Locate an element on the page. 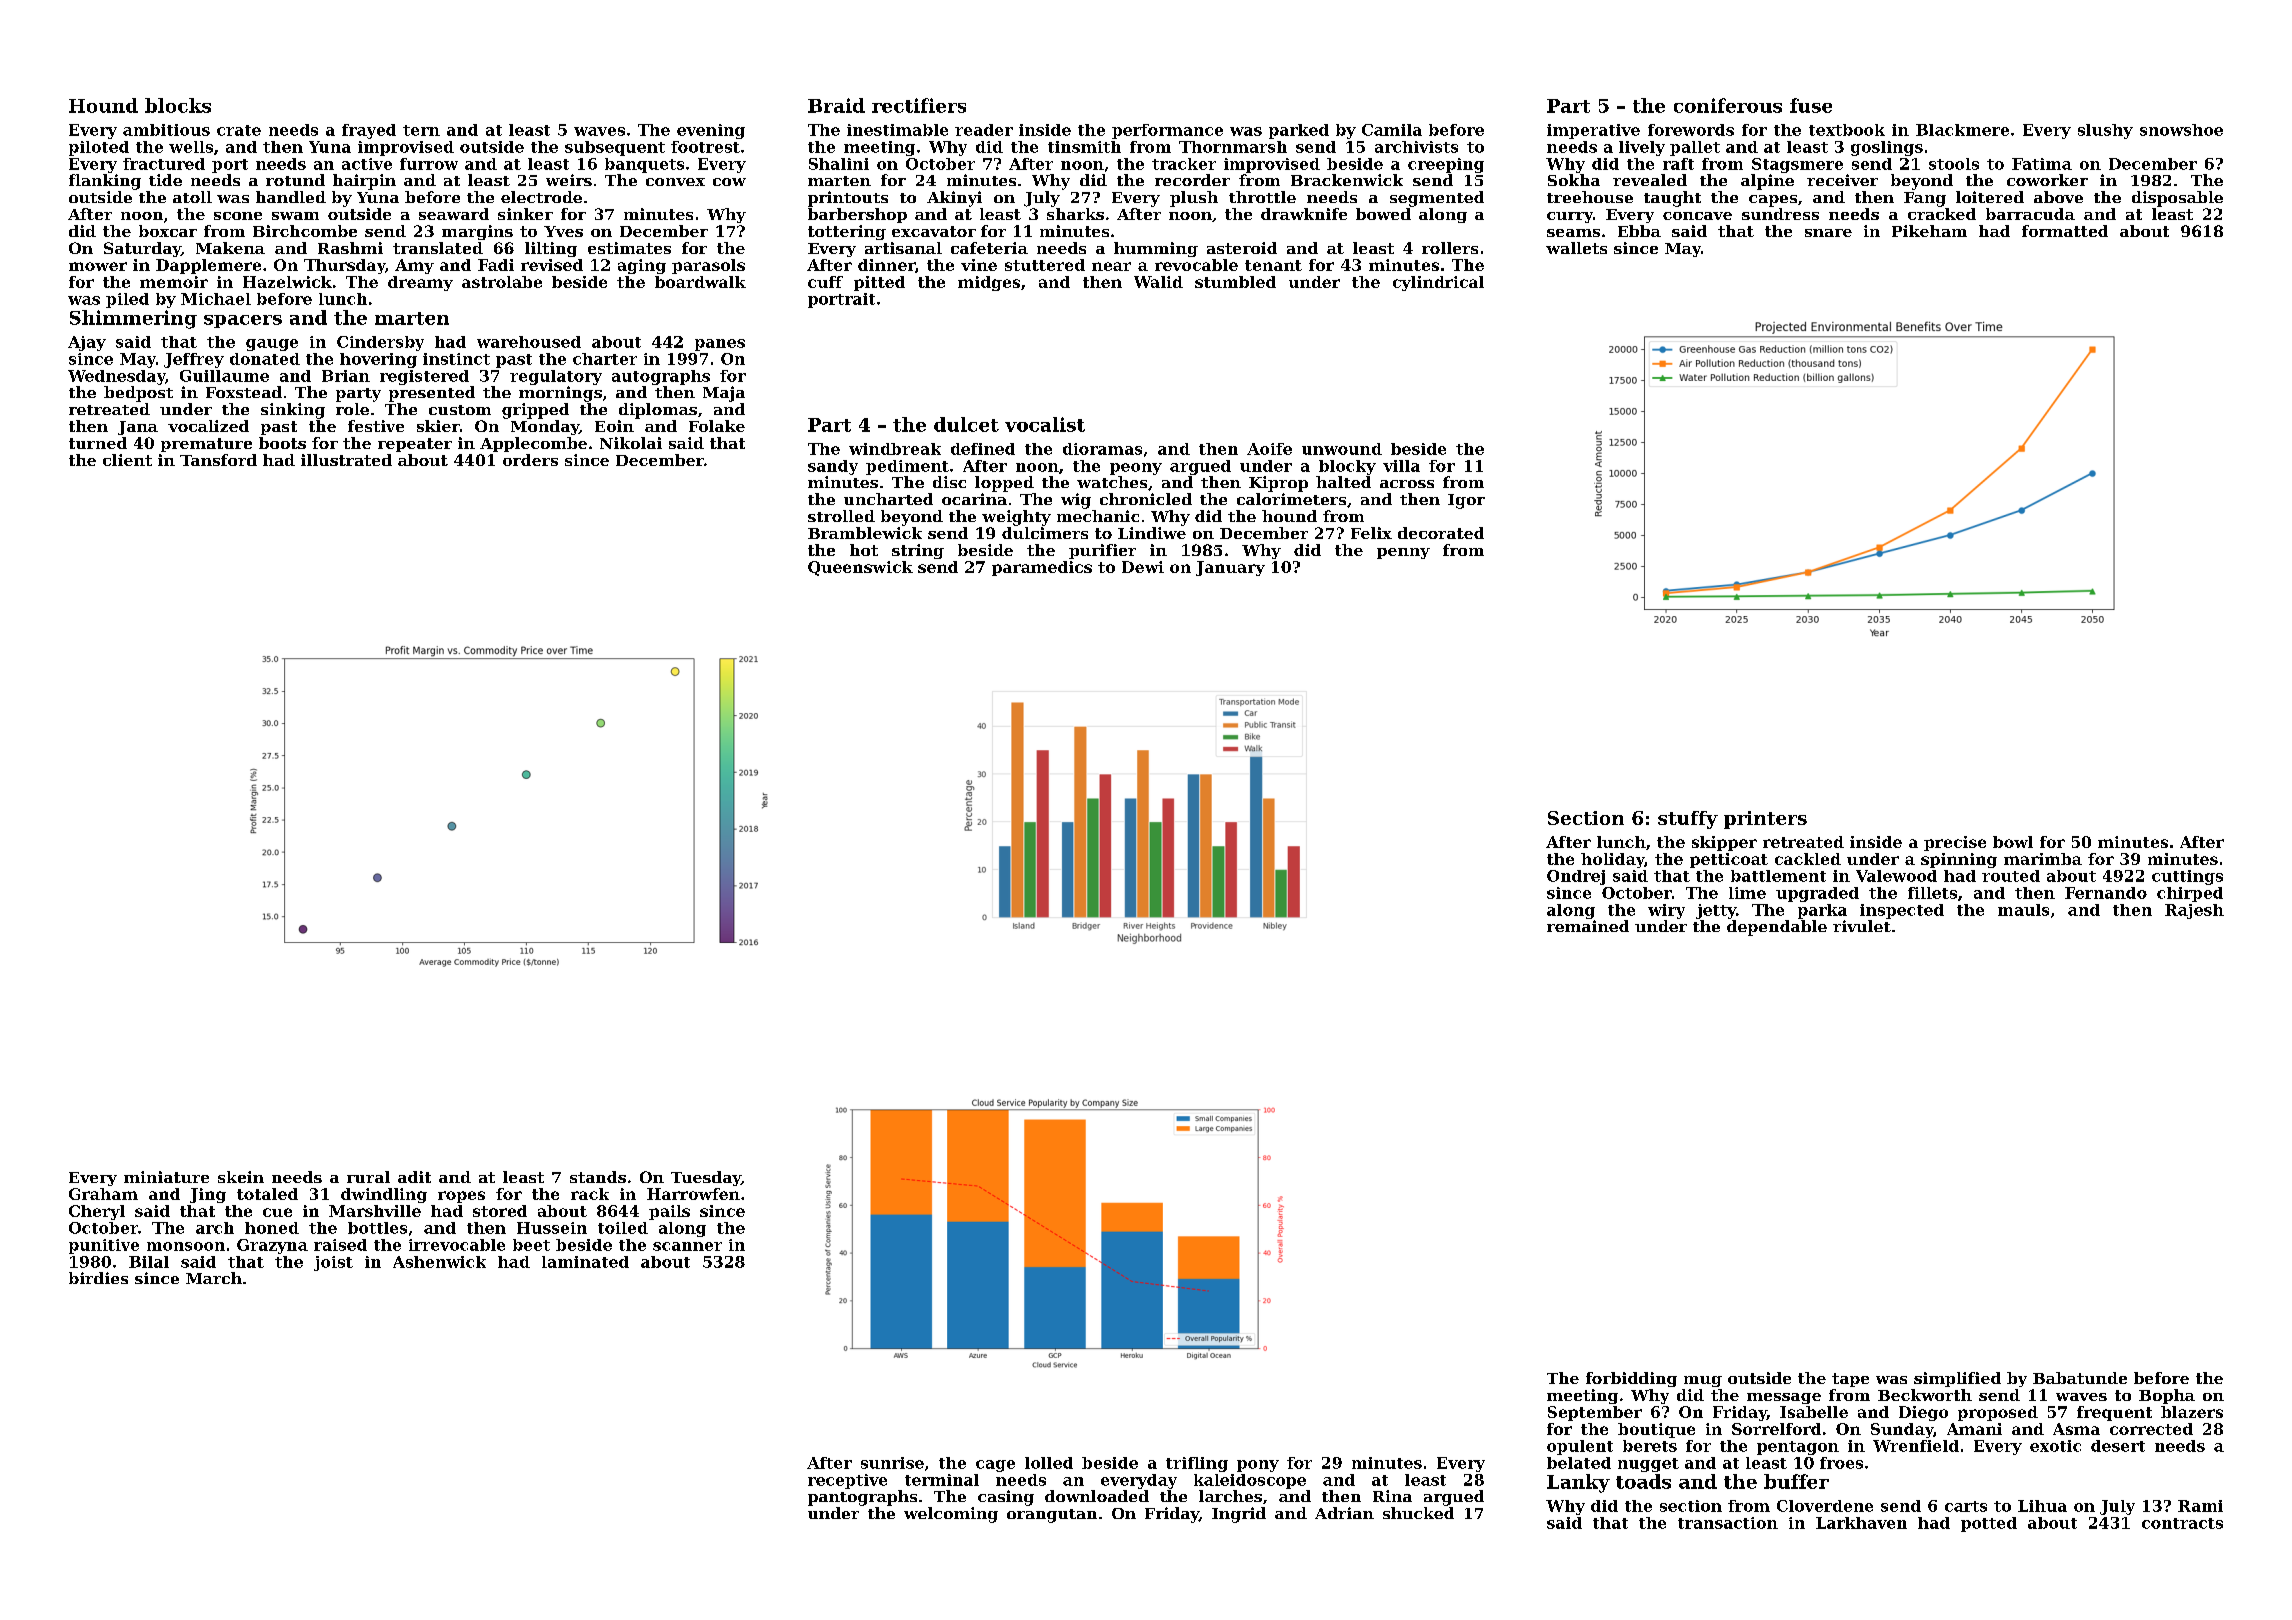 The height and width of the image is (1620, 2292). holiday is located at coordinates (1613, 860).
